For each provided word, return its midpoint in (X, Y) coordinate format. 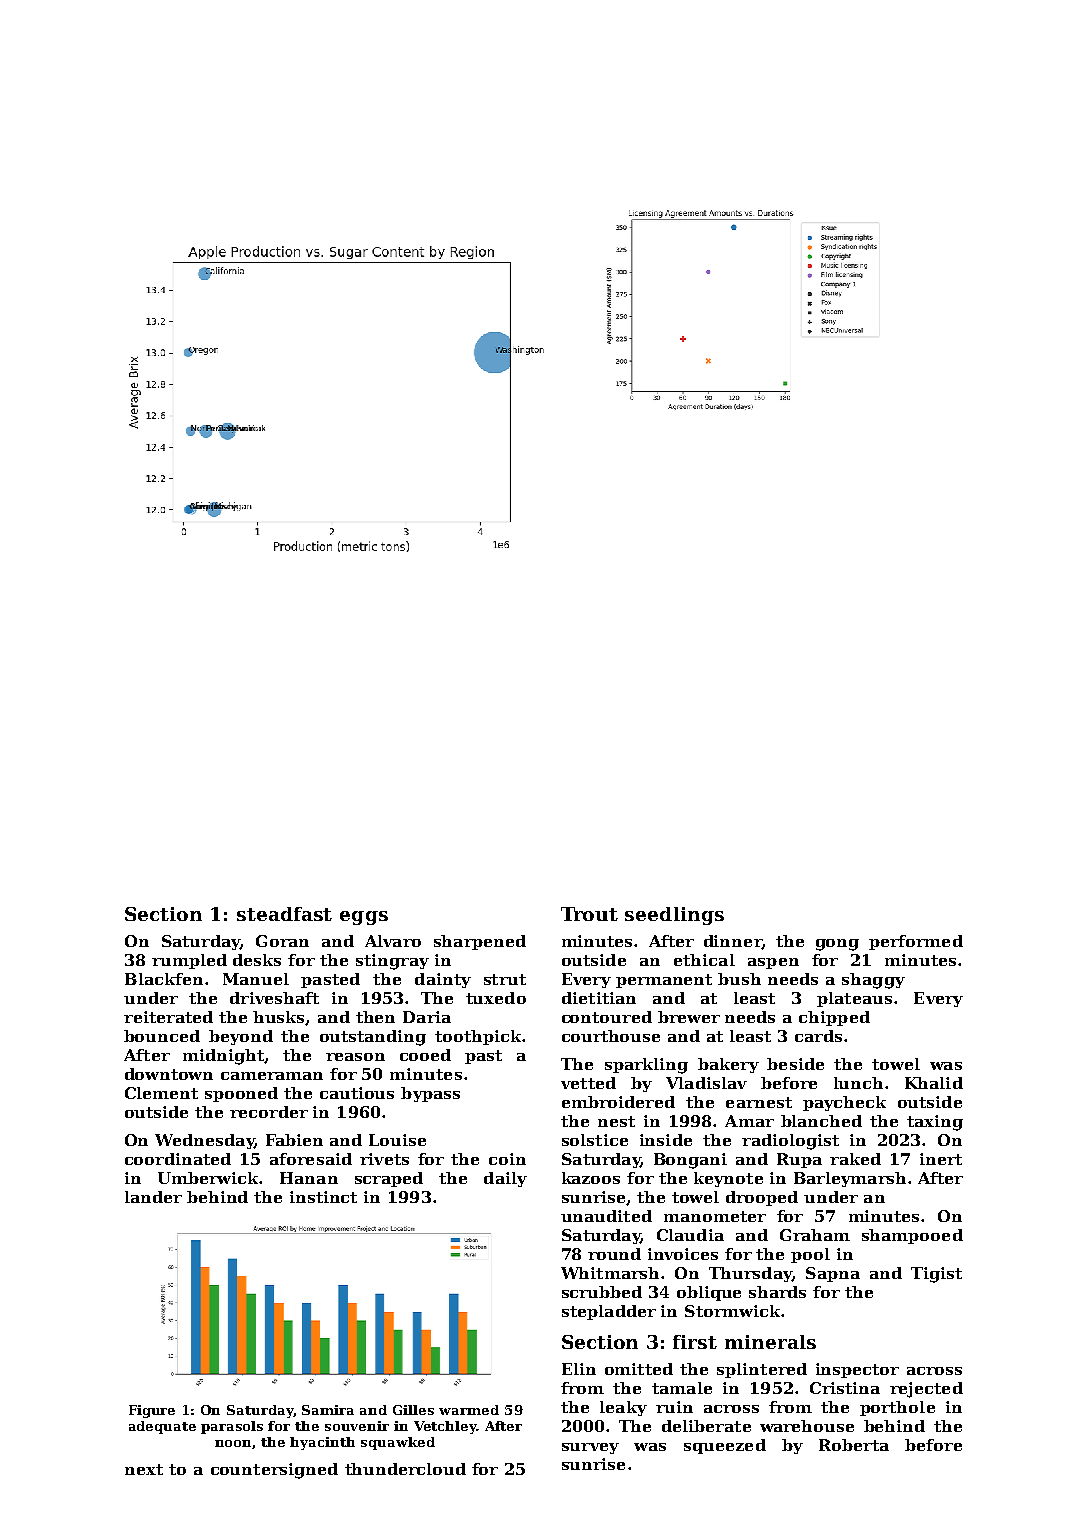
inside (666, 1140)
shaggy (873, 981)
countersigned (274, 1471)
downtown (169, 1074)
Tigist (936, 1275)
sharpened (480, 942)
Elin (579, 1369)
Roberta (854, 1445)
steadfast (284, 914)
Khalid (934, 1083)
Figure (152, 1411)
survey (590, 1448)
